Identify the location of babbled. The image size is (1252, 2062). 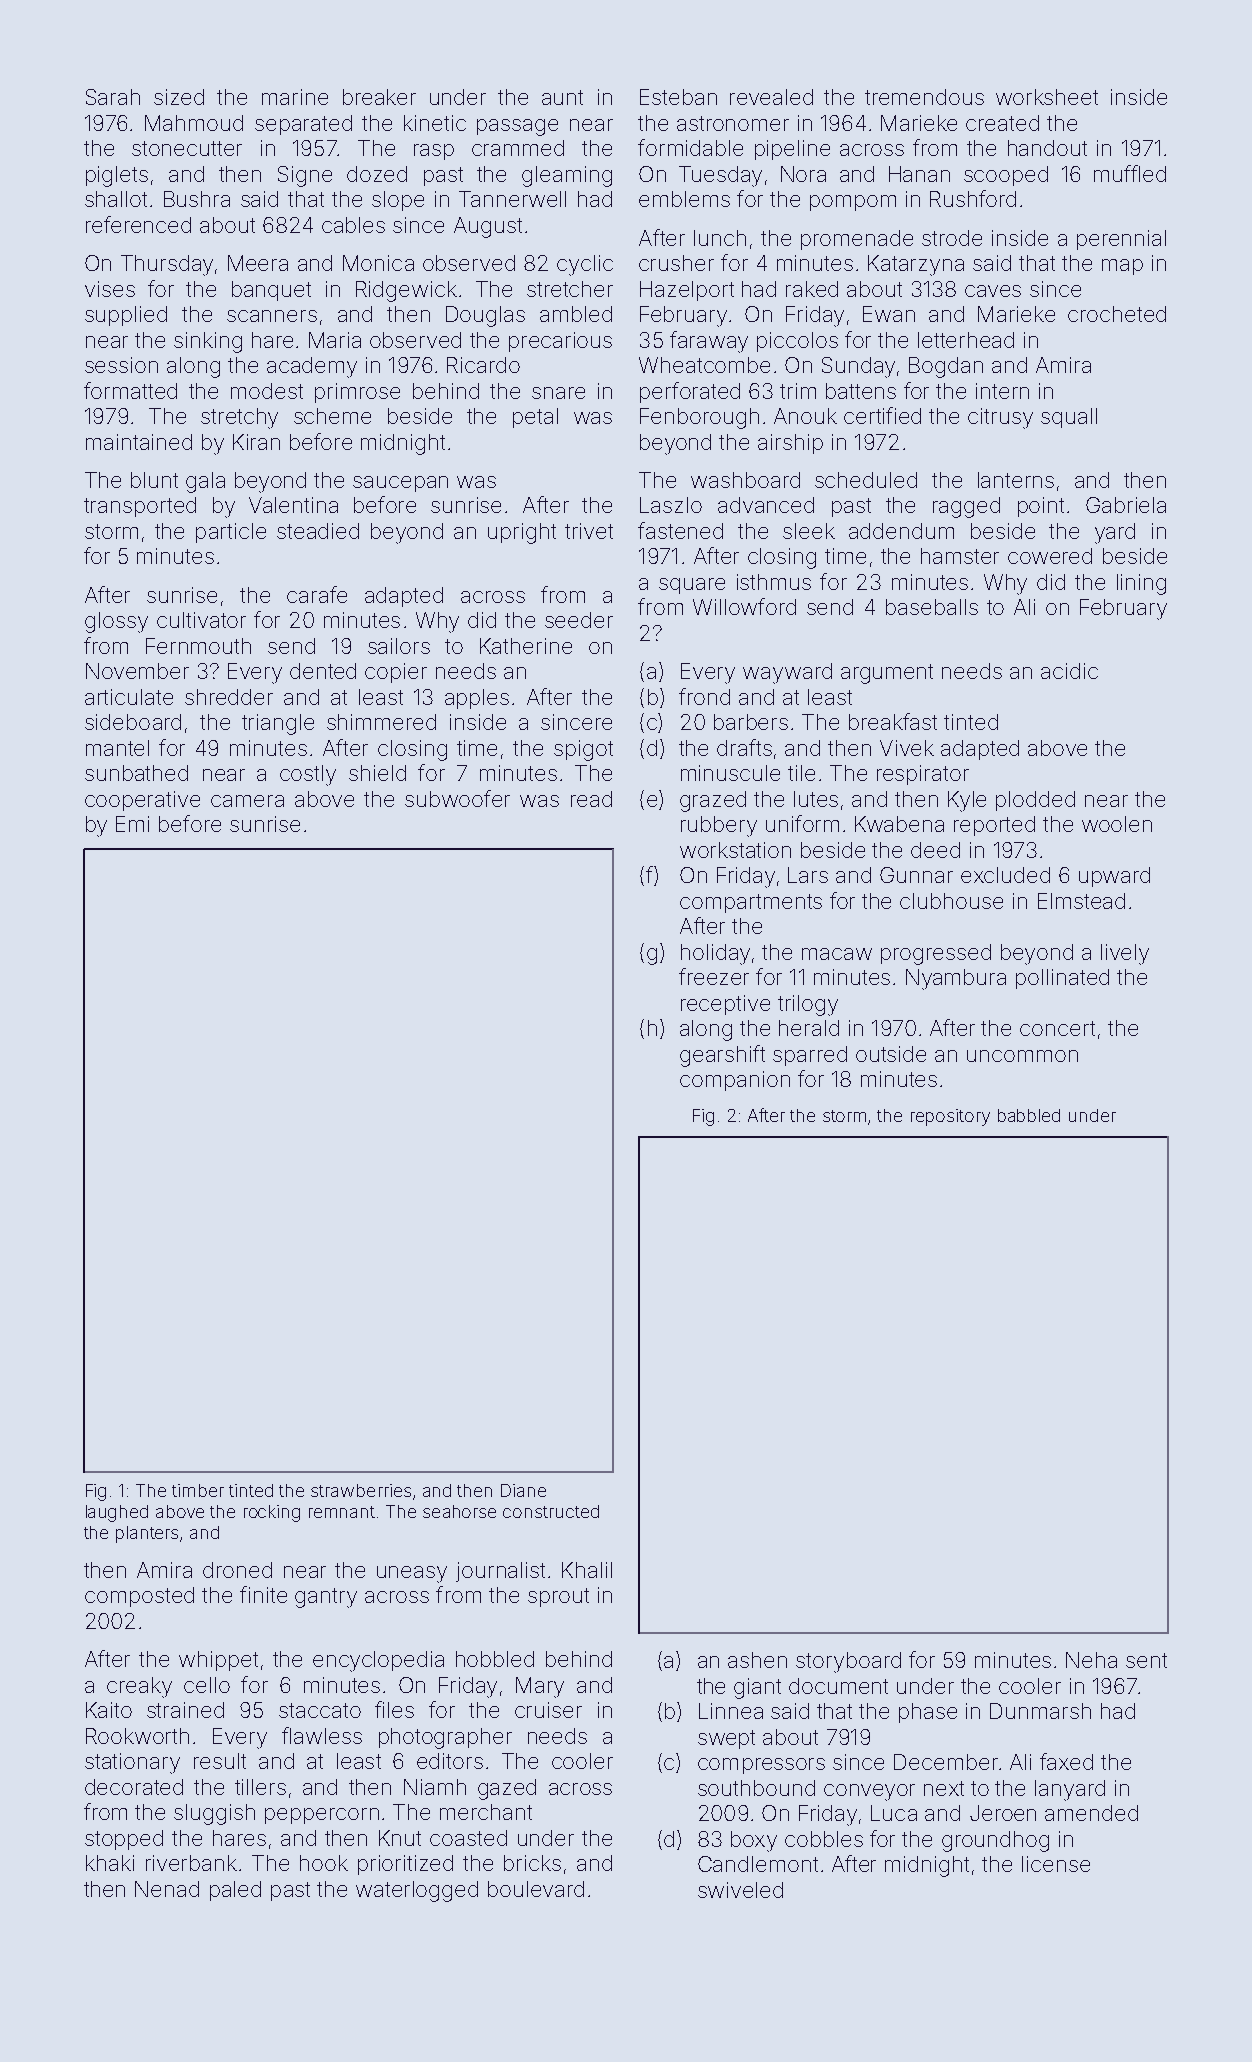
(1029, 1115).
